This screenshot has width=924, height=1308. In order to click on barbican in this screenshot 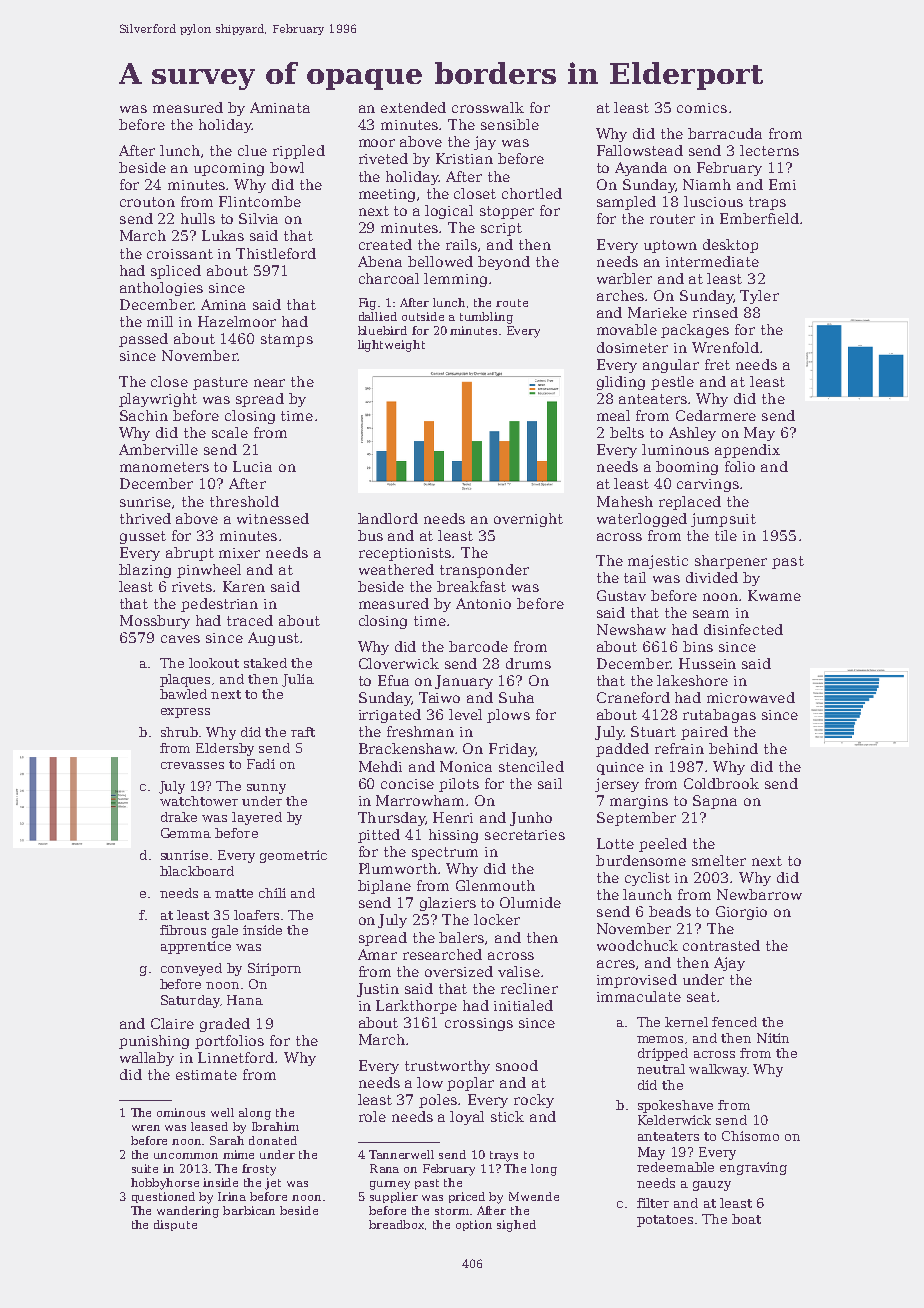, I will do `click(249, 1210)`.
